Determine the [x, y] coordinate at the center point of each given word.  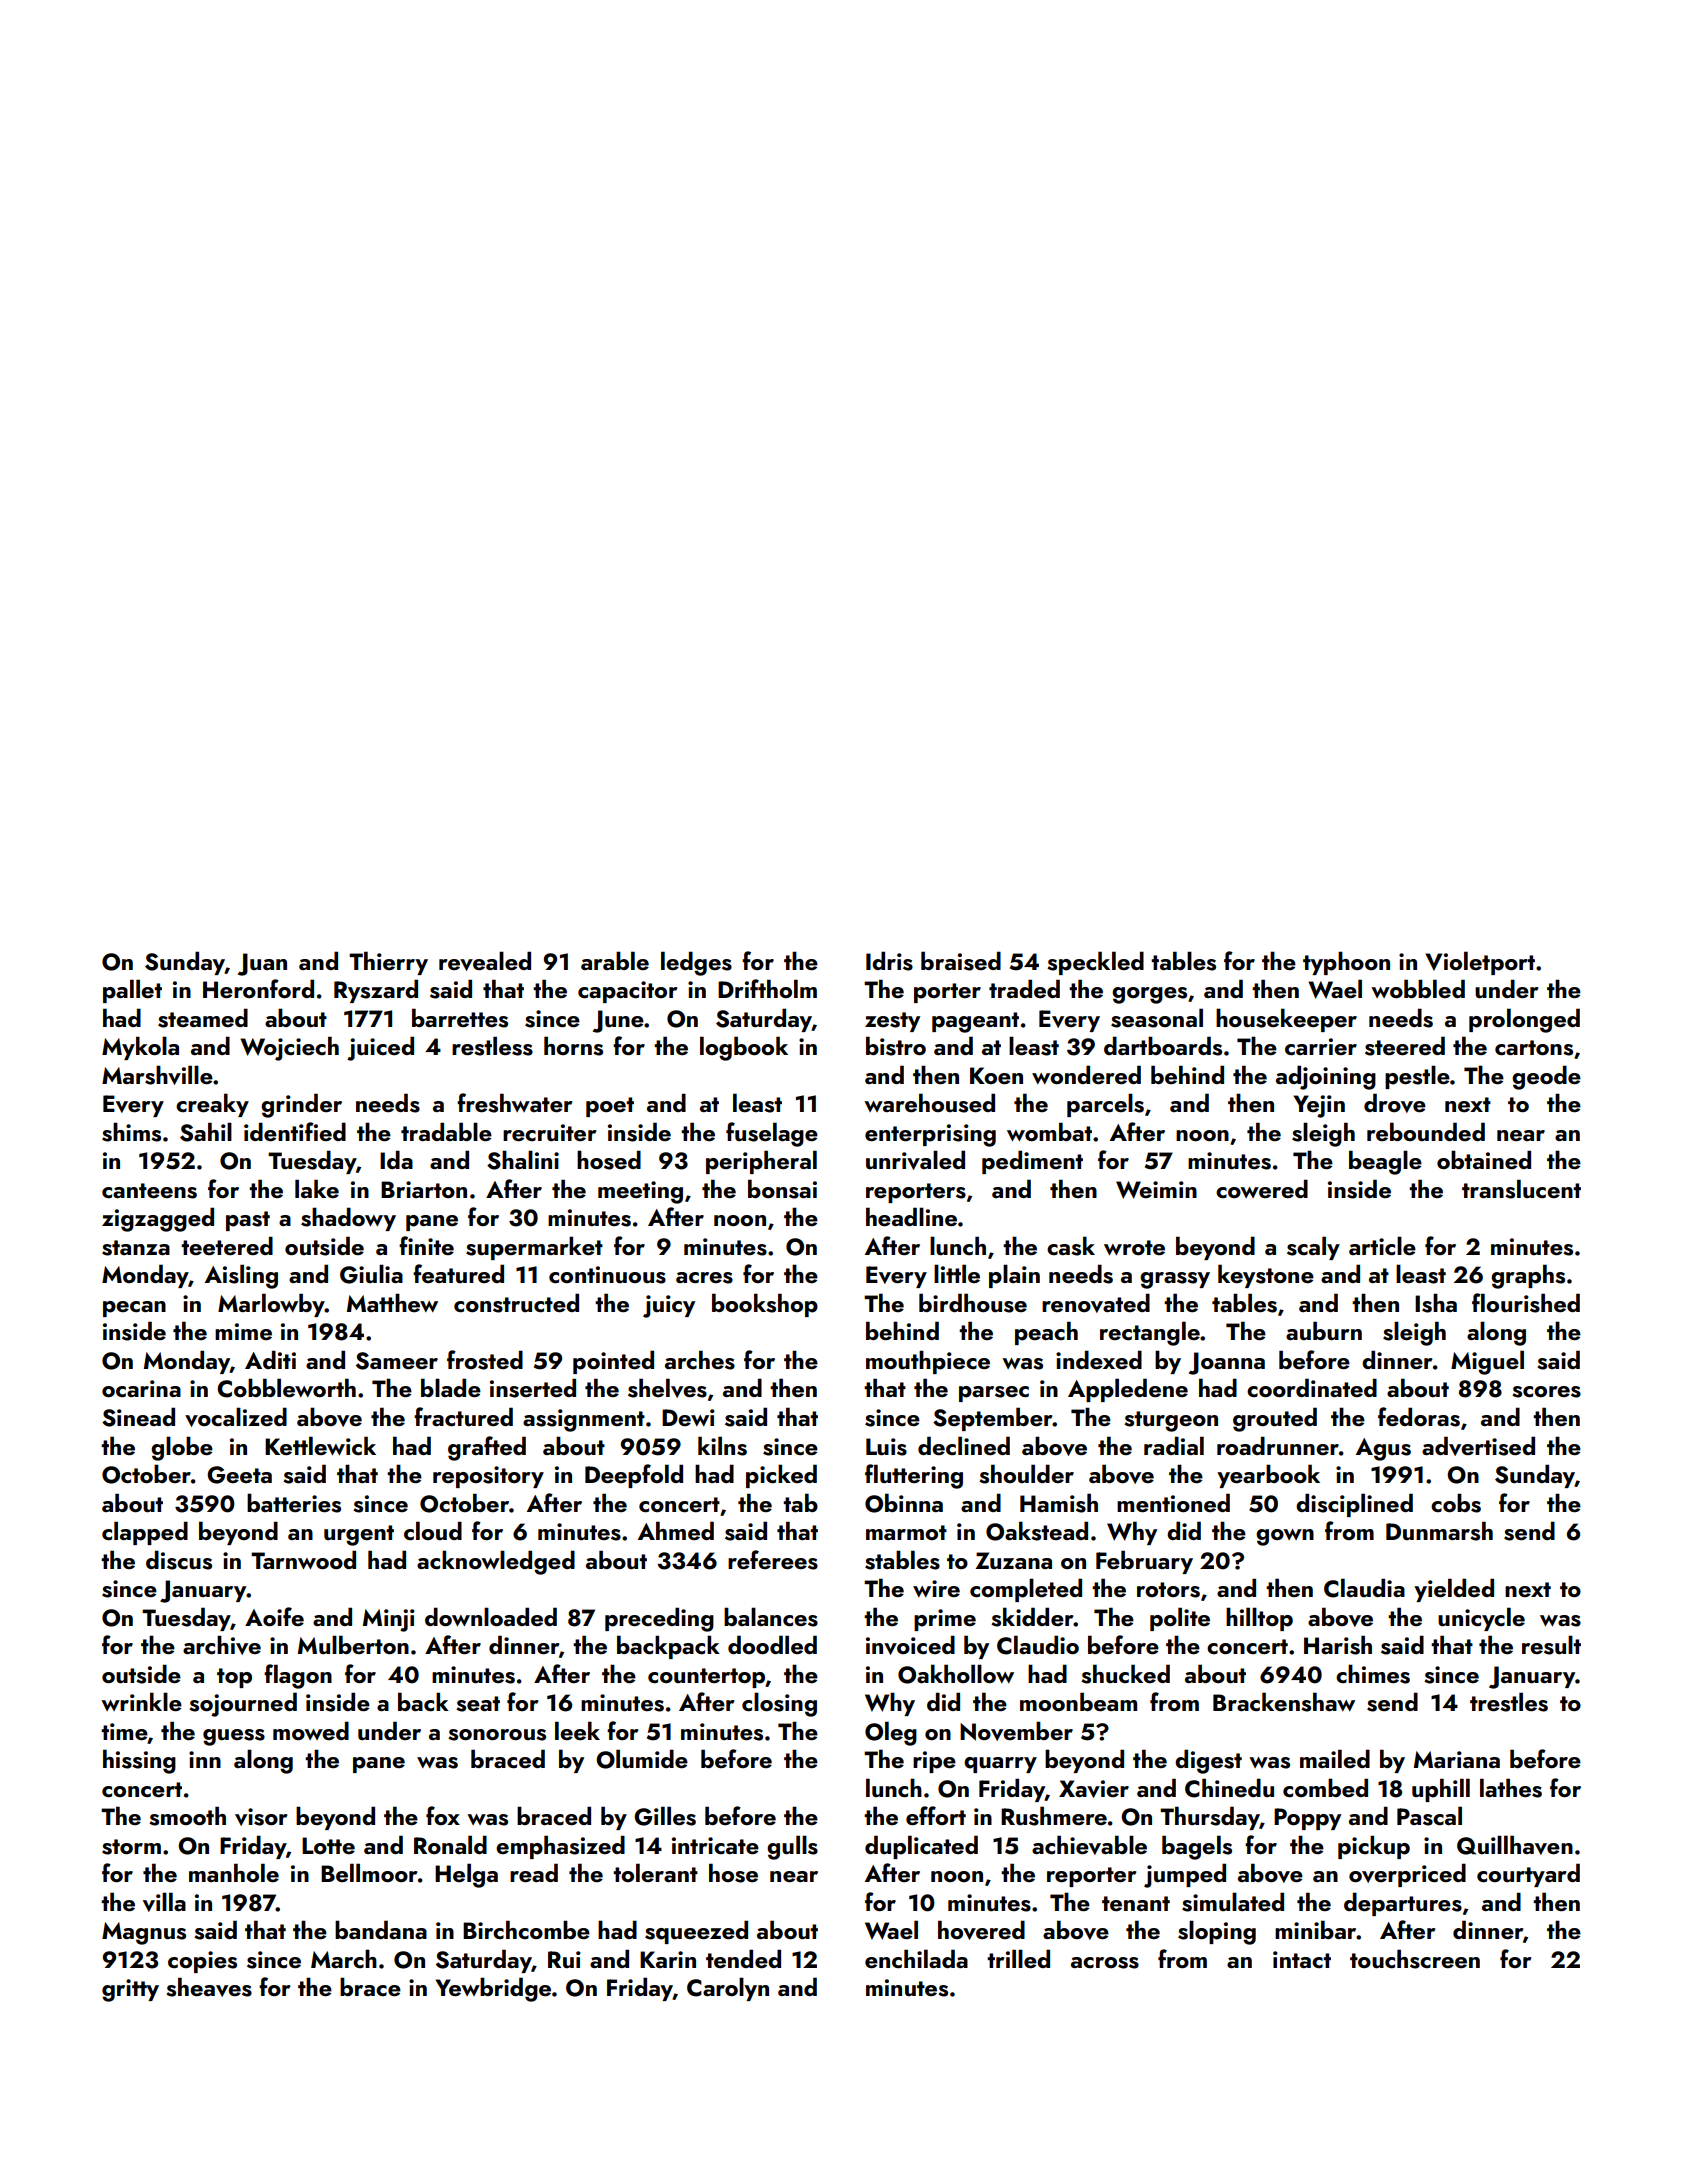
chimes [1373, 1674]
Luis [886, 1447]
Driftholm [767, 988]
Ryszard [376, 991]
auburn [1324, 1331]
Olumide [642, 1759]
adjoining [1326, 1077]
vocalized [236, 1417]
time [124, 1731]
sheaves [209, 1987]
